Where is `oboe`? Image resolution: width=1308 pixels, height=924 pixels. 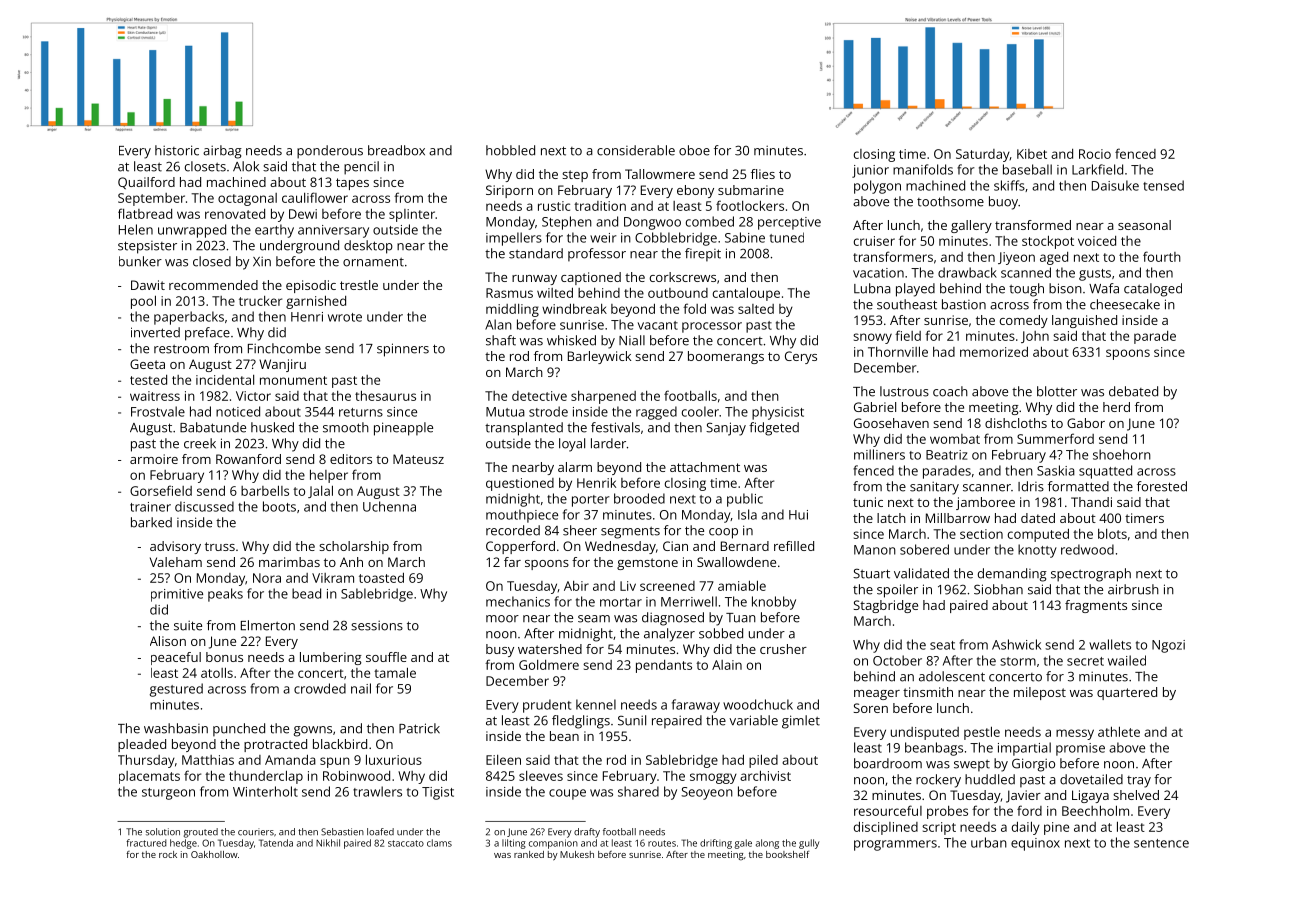 oboe is located at coordinates (694, 150).
